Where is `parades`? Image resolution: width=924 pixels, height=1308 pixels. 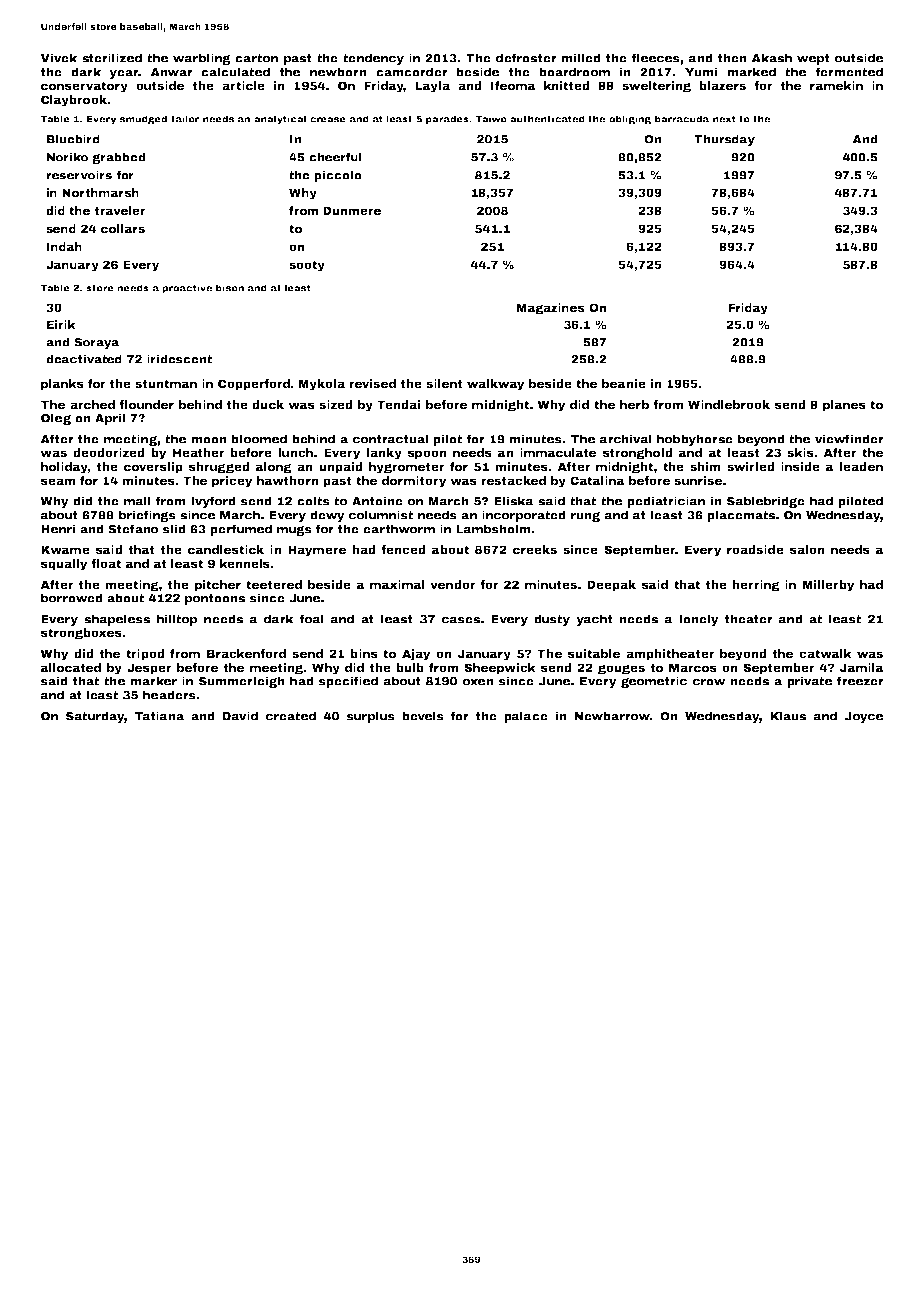
parades is located at coordinates (447, 120).
